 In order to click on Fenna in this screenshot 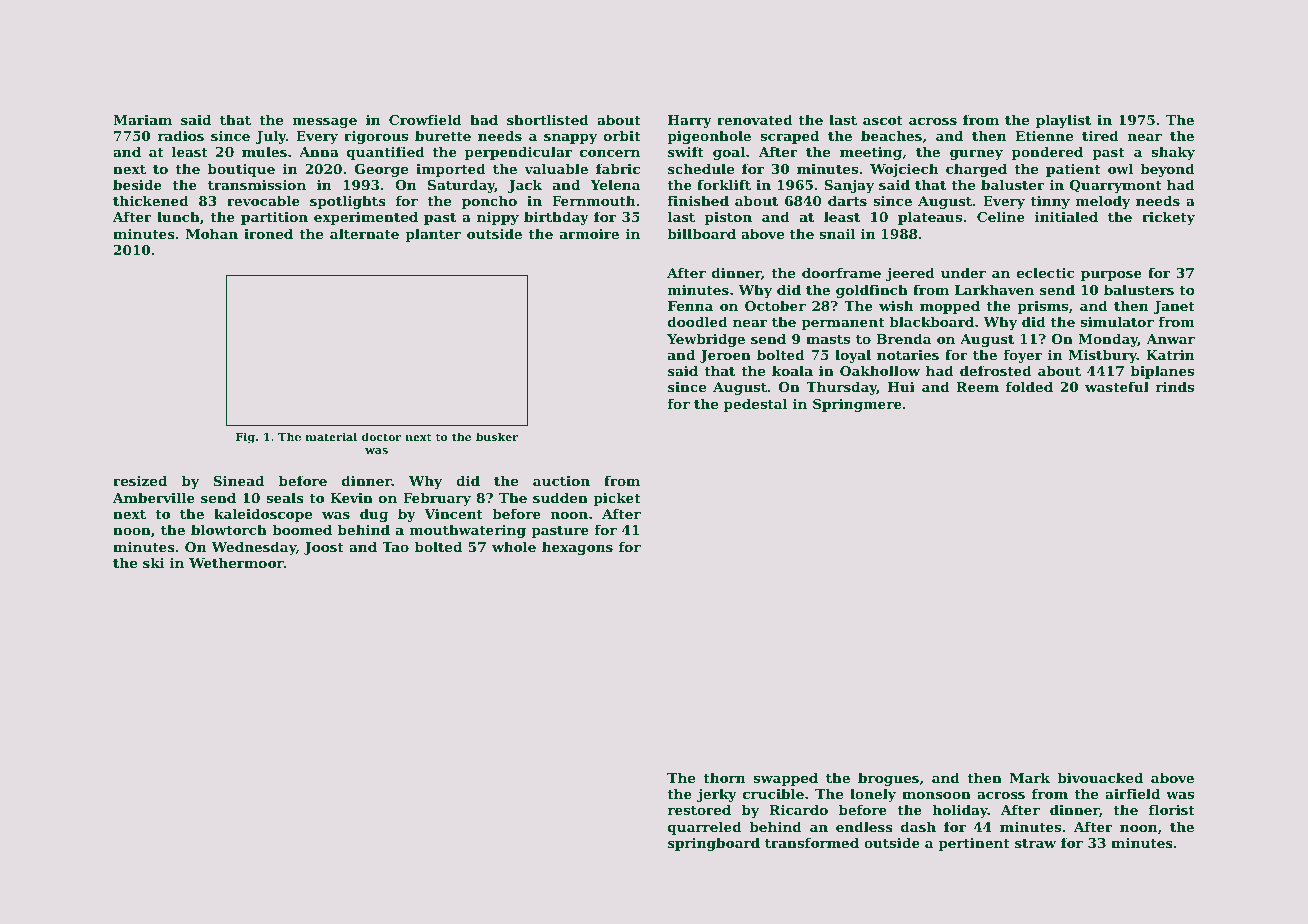, I will do `click(690, 306)`.
